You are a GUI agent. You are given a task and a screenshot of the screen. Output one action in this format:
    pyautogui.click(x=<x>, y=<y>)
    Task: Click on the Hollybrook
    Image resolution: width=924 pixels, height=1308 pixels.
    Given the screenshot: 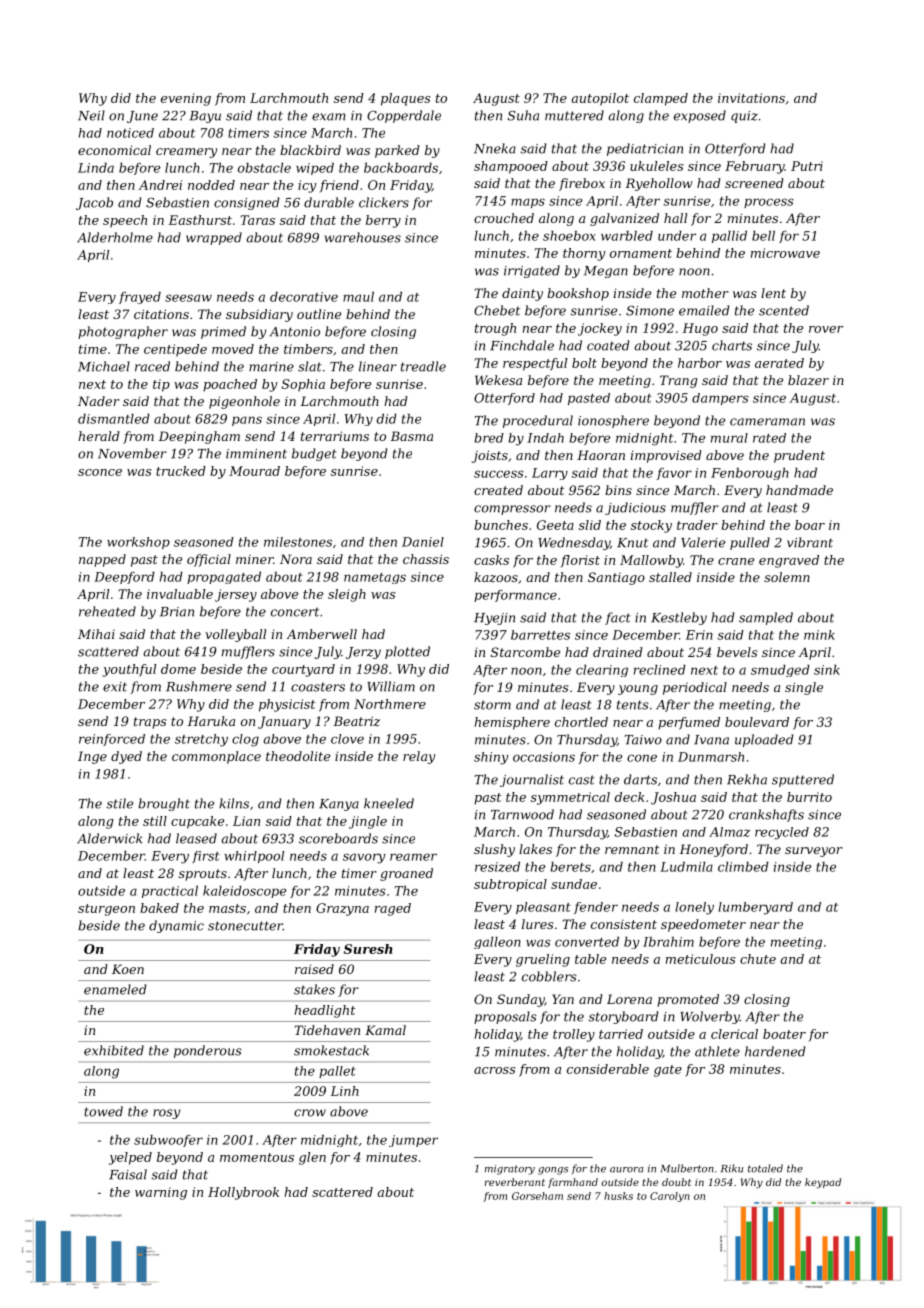 What is the action you would take?
    pyautogui.click(x=243, y=1193)
